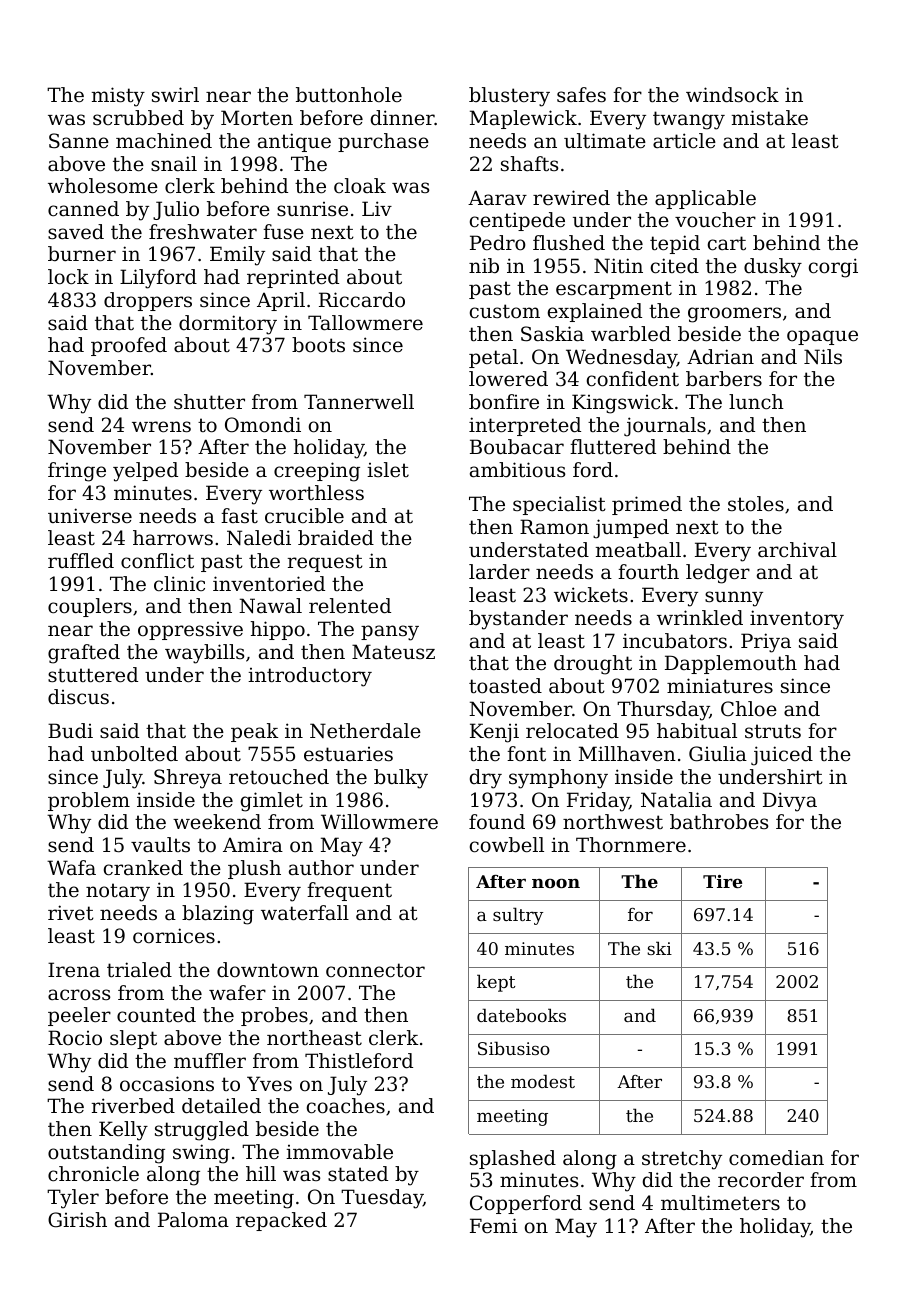 The width and height of the screenshot is (908, 1316). Describe the element at coordinates (202, 1131) in the screenshot. I see `struggled` at that location.
